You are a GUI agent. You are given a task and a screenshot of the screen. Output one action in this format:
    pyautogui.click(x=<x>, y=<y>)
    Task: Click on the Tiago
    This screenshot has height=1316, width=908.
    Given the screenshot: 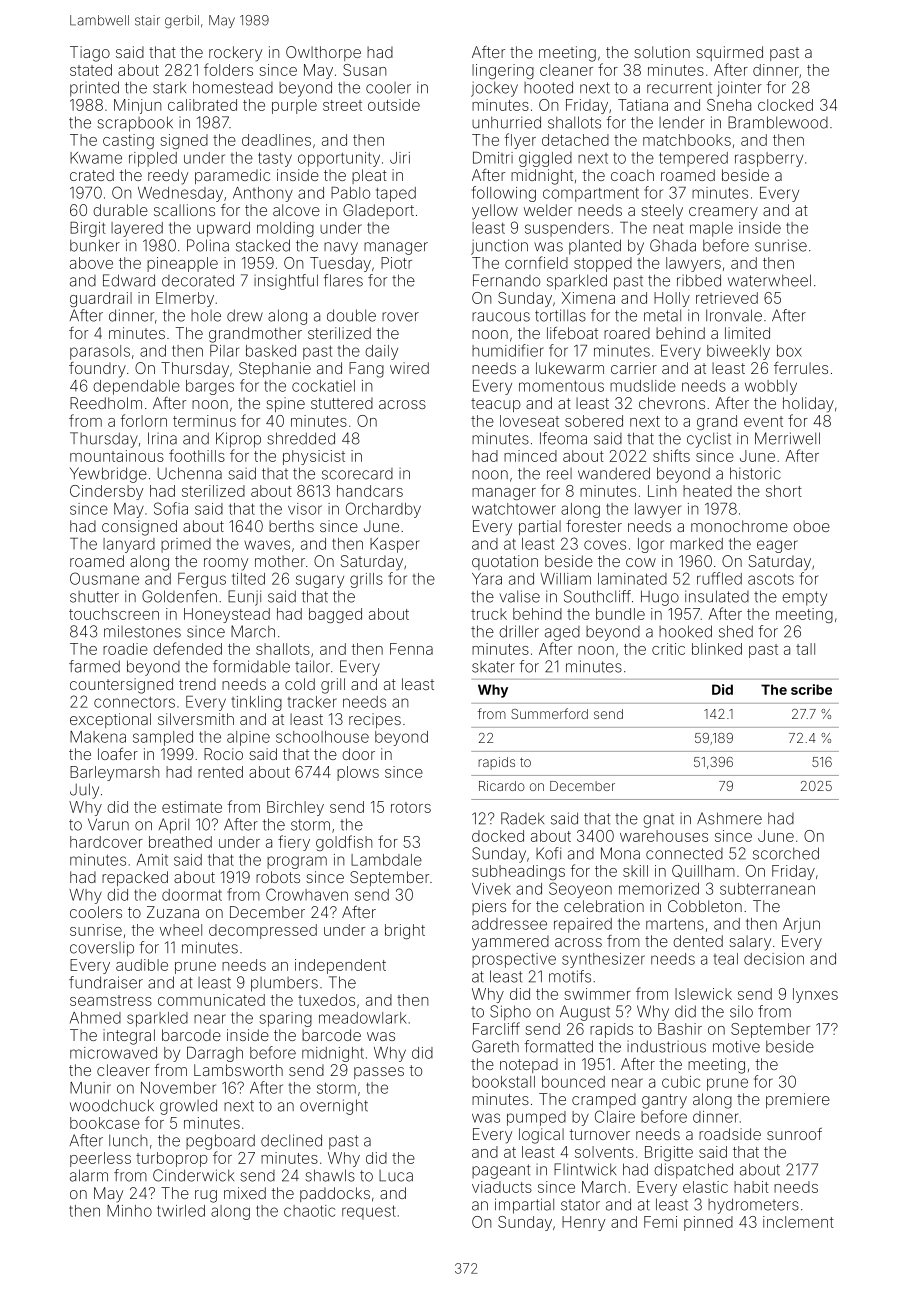 What is the action you would take?
    pyautogui.click(x=90, y=54)
